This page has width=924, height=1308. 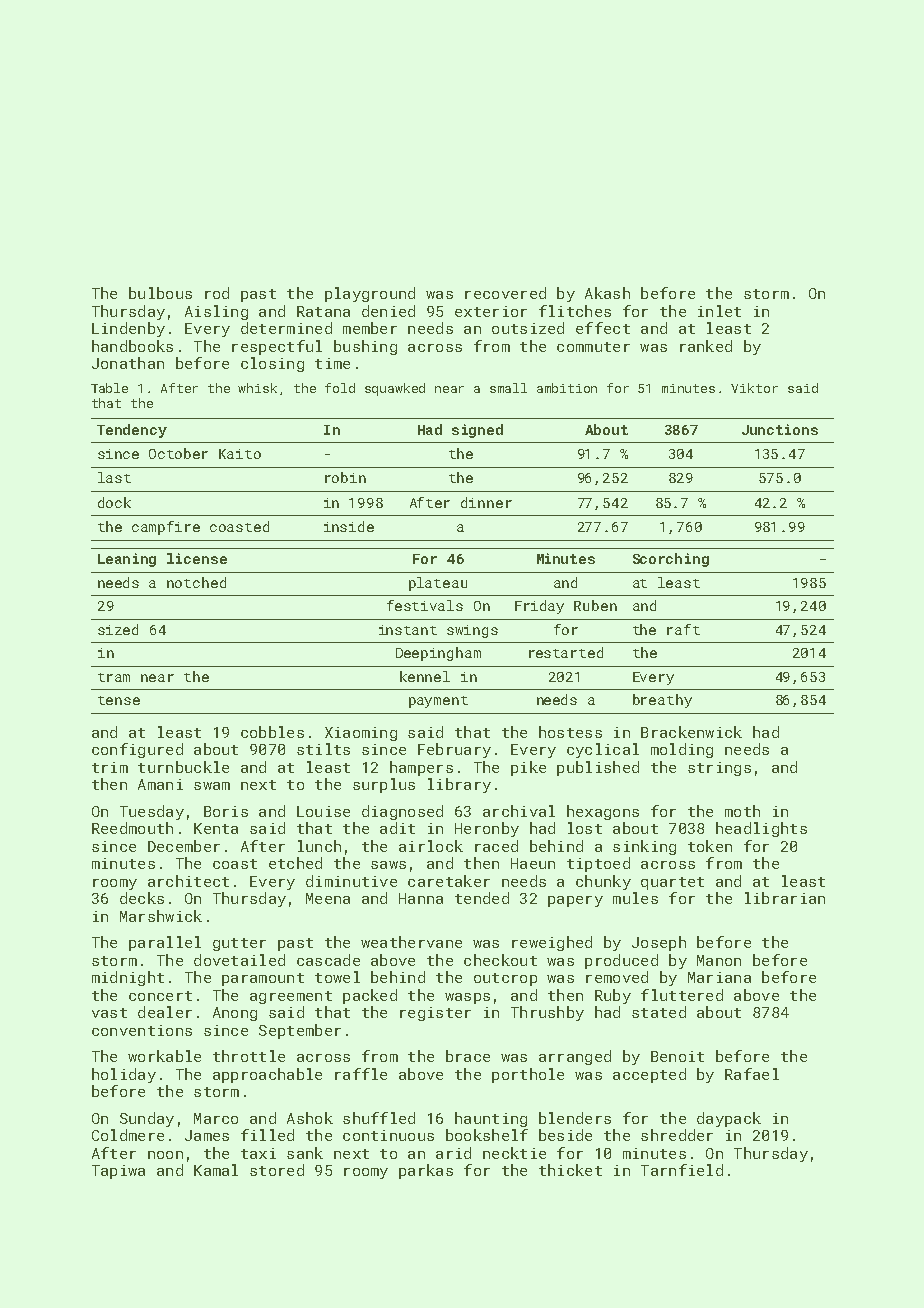 What do you see at coordinates (459, 785) in the page?
I see `library` at bounding box center [459, 785].
